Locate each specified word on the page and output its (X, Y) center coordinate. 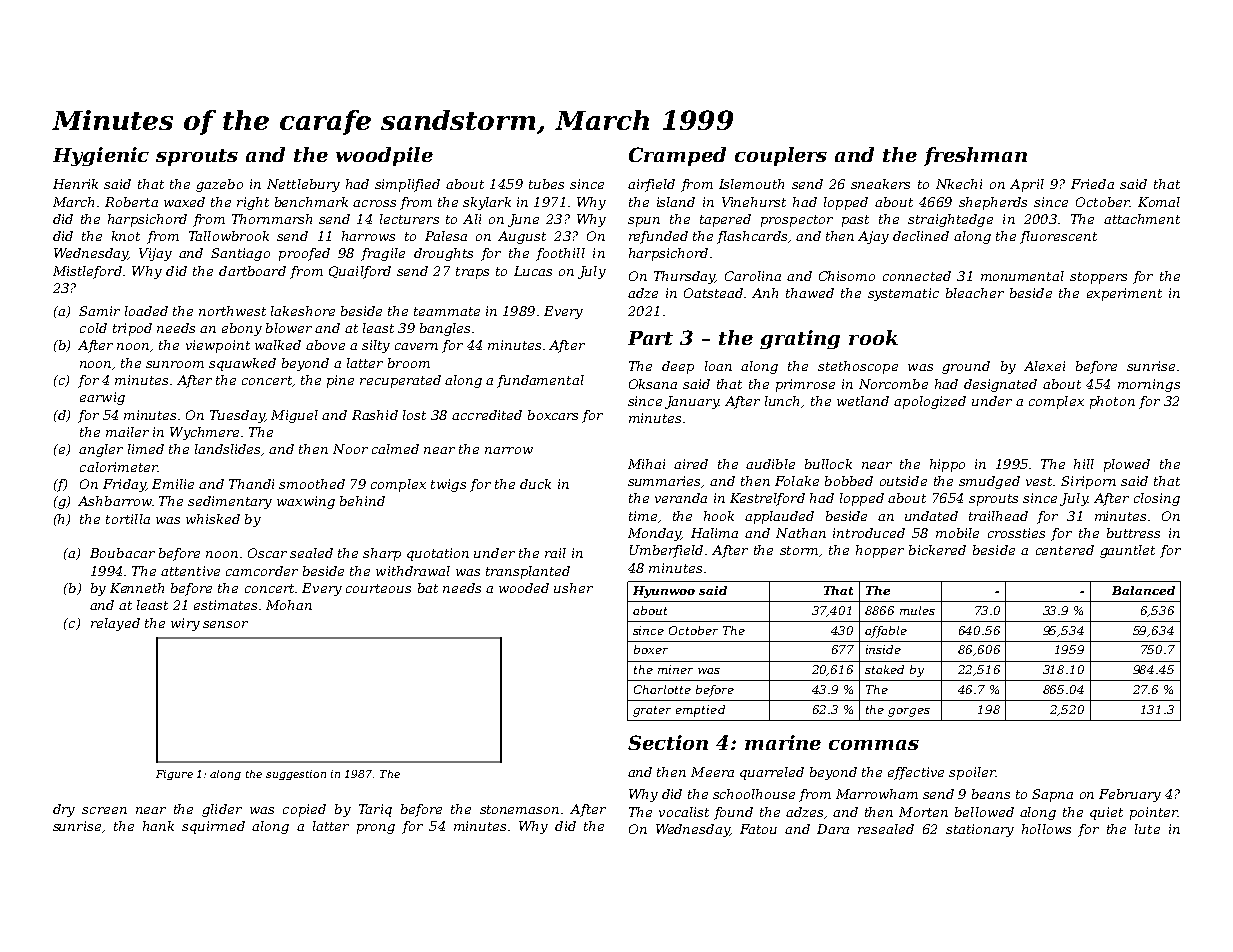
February (1130, 795)
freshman (975, 156)
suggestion (296, 775)
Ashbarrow (115, 501)
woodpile (384, 156)
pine (340, 381)
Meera (712, 772)
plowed (1127, 465)
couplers (781, 156)
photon (1112, 402)
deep (678, 367)
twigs (448, 485)
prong (376, 829)
